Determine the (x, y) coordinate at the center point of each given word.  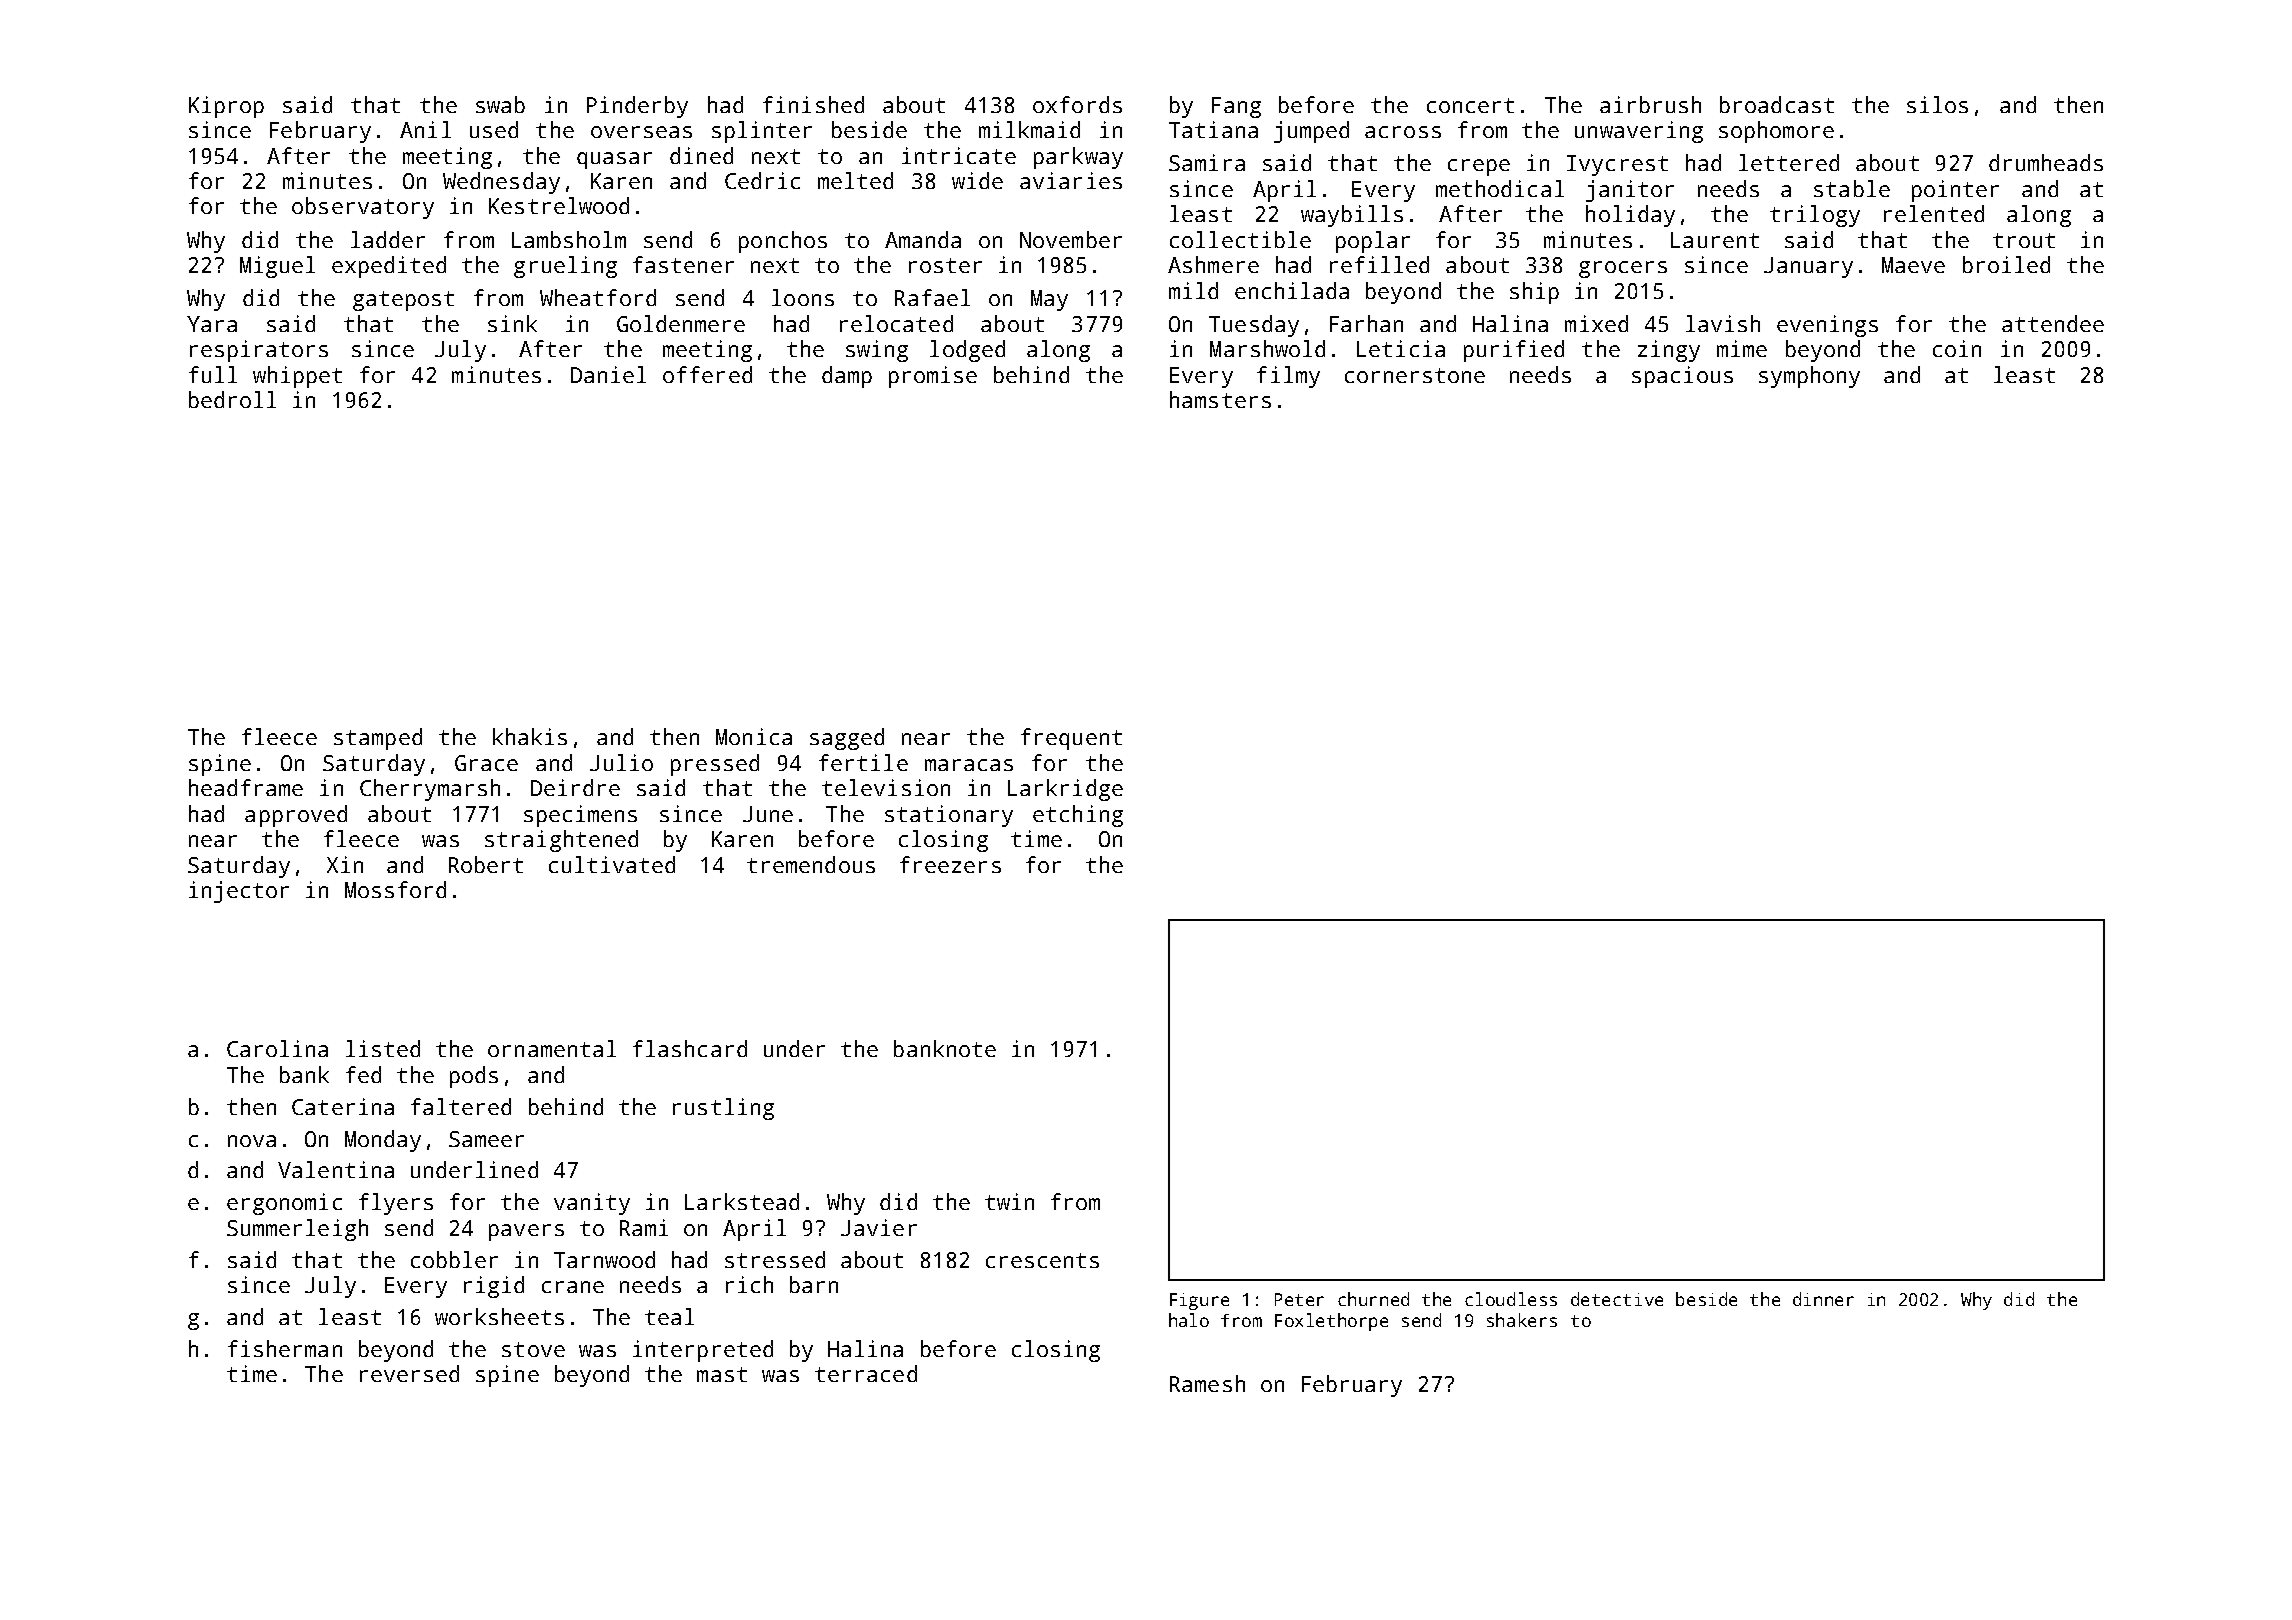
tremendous (811, 864)
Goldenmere (681, 323)
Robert (486, 864)
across (1403, 132)
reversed (409, 1373)
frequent (1071, 739)
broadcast (1777, 104)
